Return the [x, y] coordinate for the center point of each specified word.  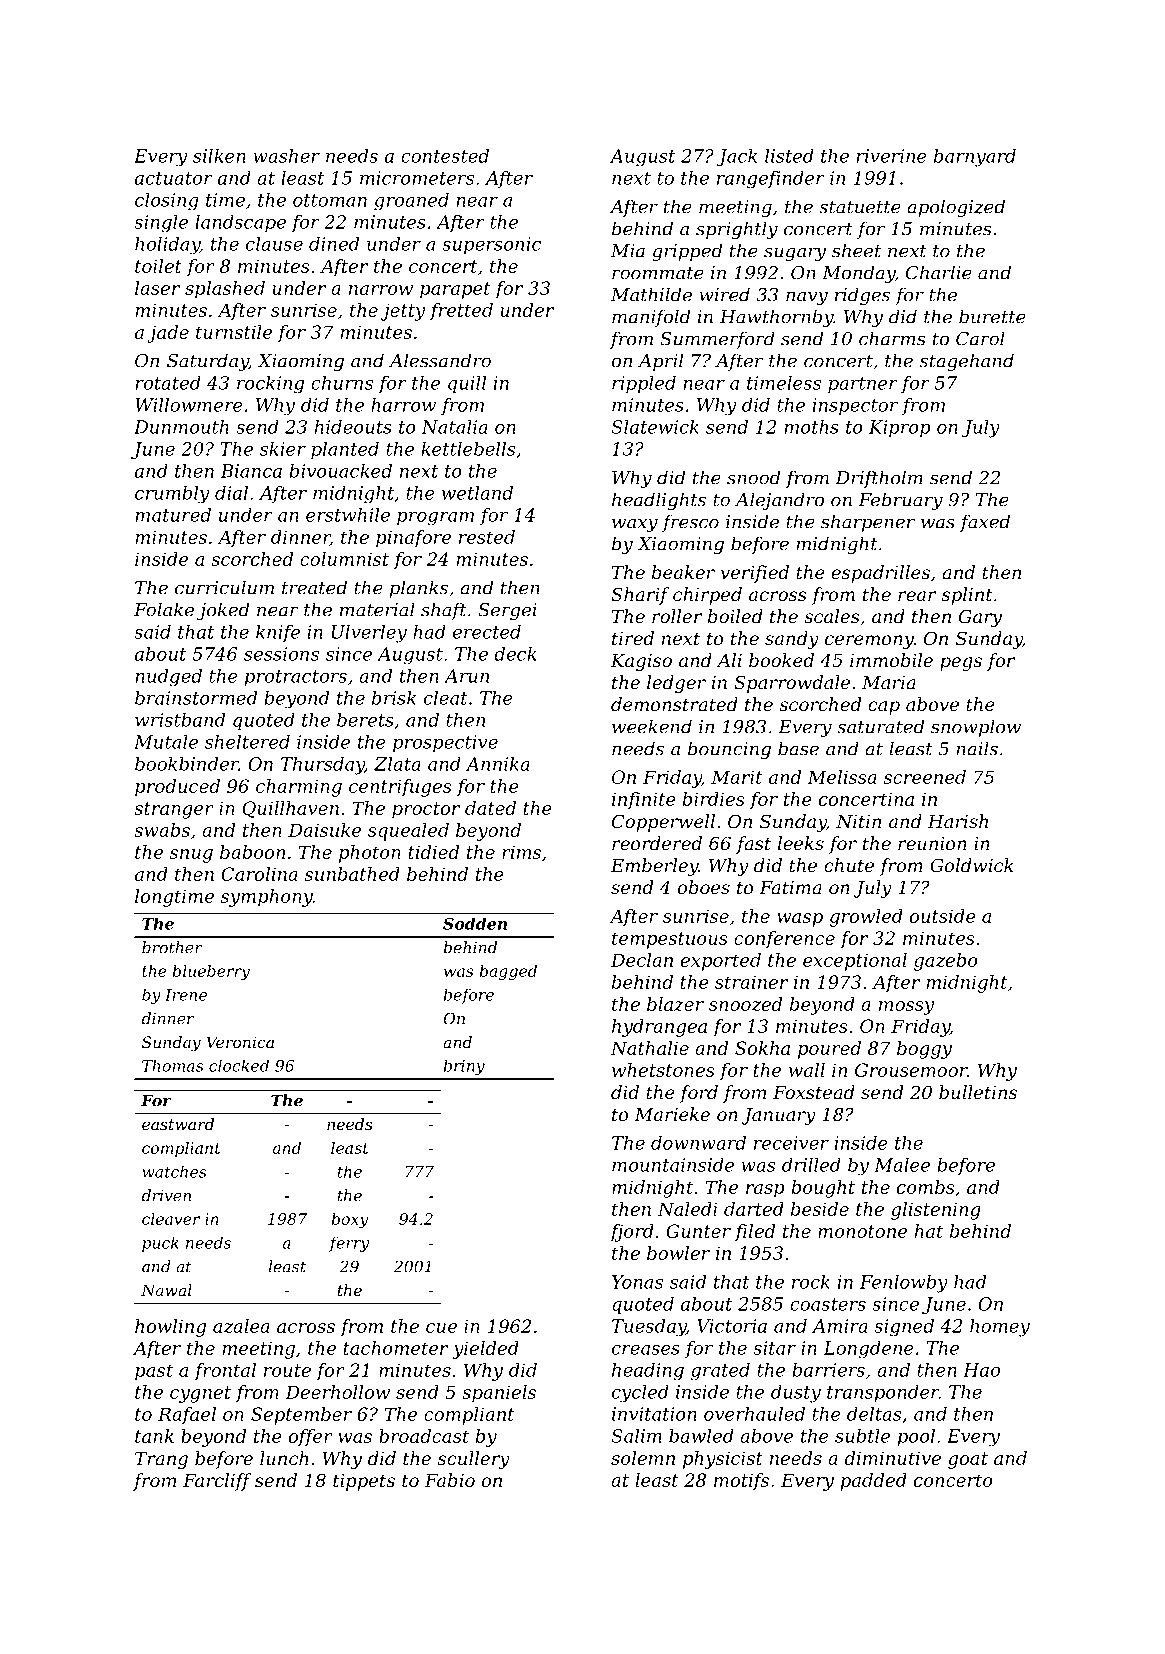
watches [174, 1171]
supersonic [491, 246]
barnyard [975, 158]
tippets [364, 1482]
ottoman [330, 200]
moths [811, 427]
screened [925, 777]
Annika [498, 764]
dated [490, 808]
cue [441, 1328]
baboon [252, 852]
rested [487, 537]
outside [943, 916]
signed [904, 1328]
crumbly [172, 495]
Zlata [397, 764]
